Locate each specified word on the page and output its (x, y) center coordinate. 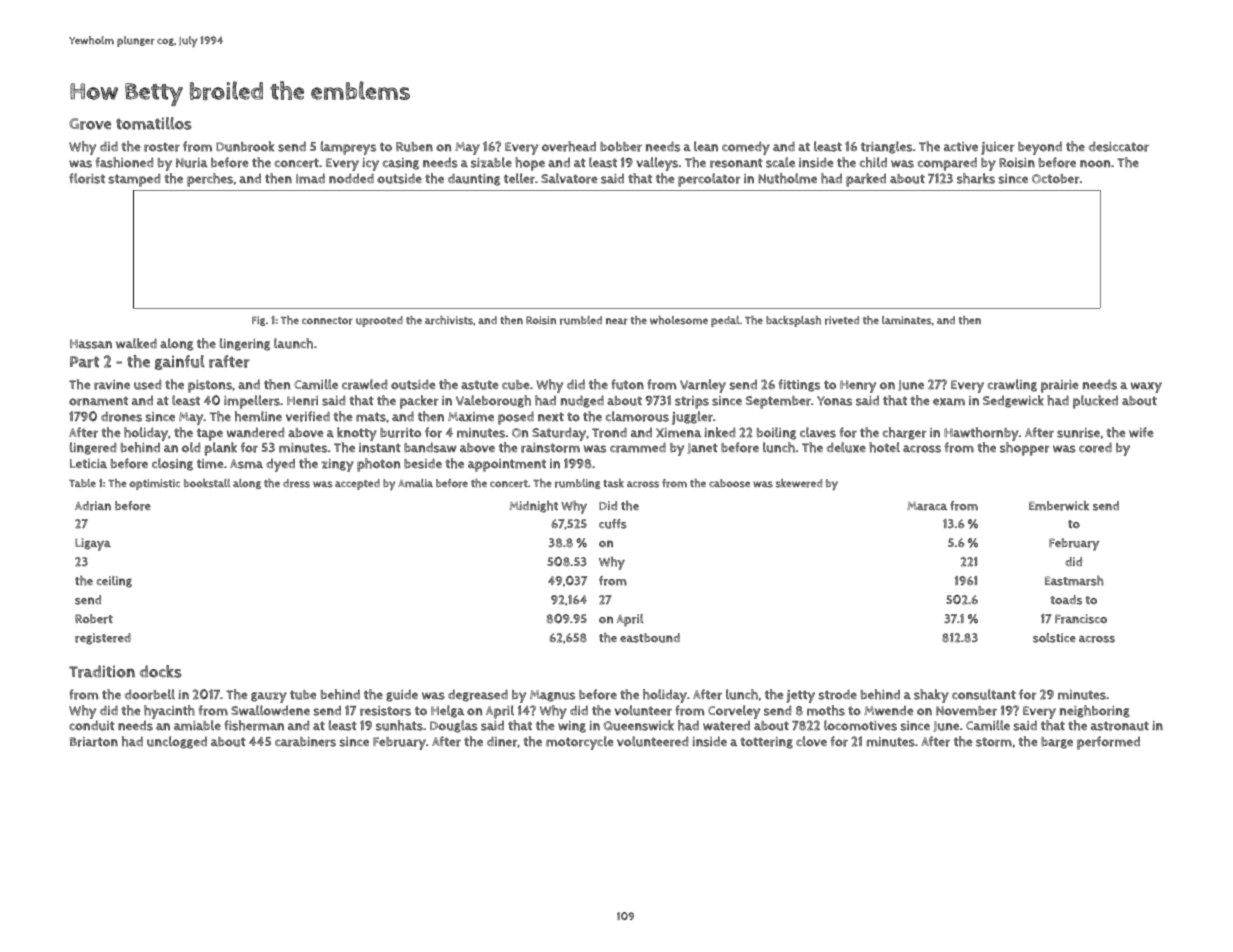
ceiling (114, 582)
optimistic (154, 484)
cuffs (613, 524)
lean (706, 146)
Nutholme (787, 178)
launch (293, 343)
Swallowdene (270, 710)
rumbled (581, 320)
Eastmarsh (1074, 580)
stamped (134, 180)
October (1056, 179)
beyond (1040, 148)
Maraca (927, 506)
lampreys (348, 148)
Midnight (533, 506)
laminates (907, 320)
